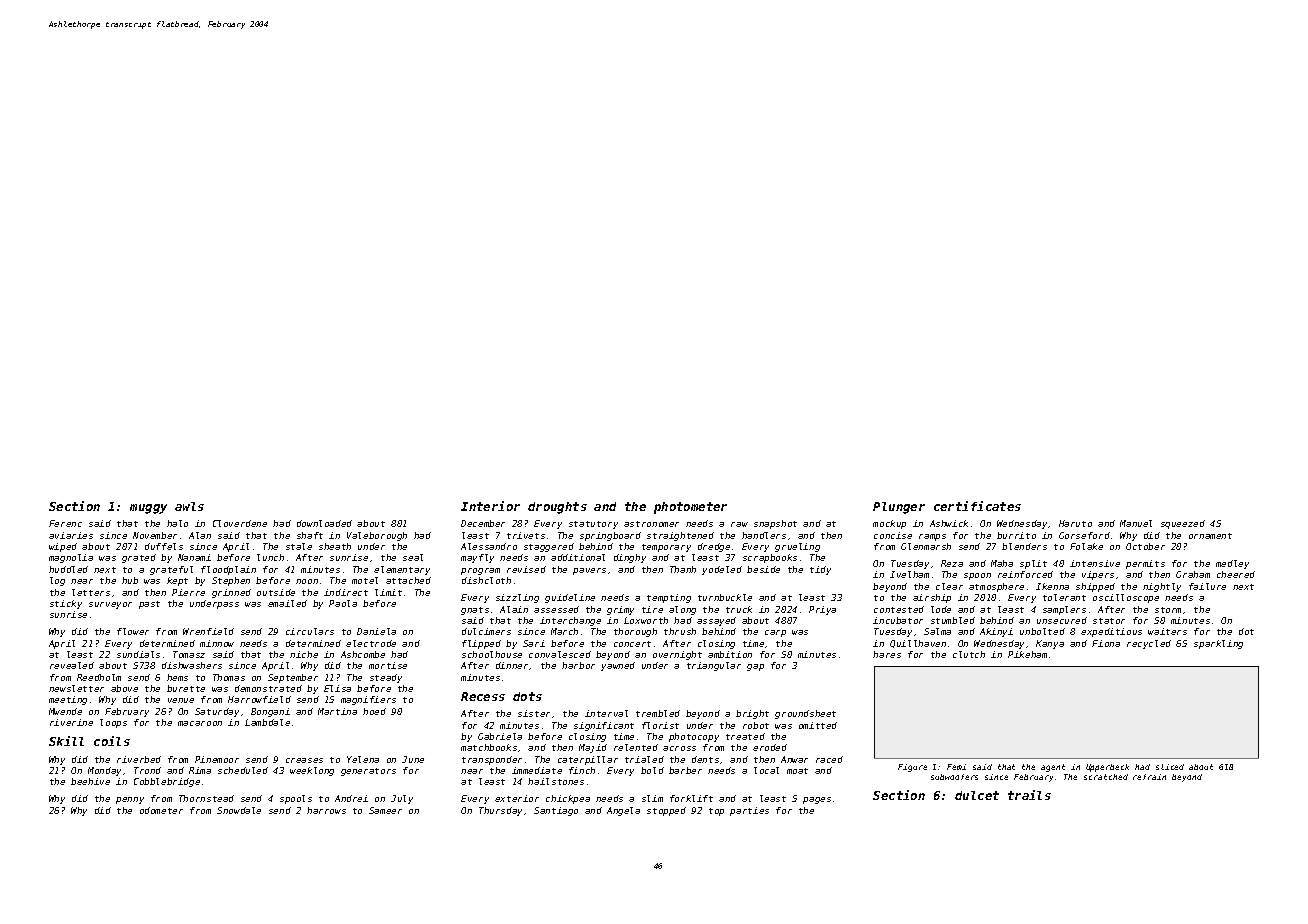 The height and width of the document is (924, 1308). Describe the element at coordinates (343, 603) in the document. I see `Paola` at that location.
